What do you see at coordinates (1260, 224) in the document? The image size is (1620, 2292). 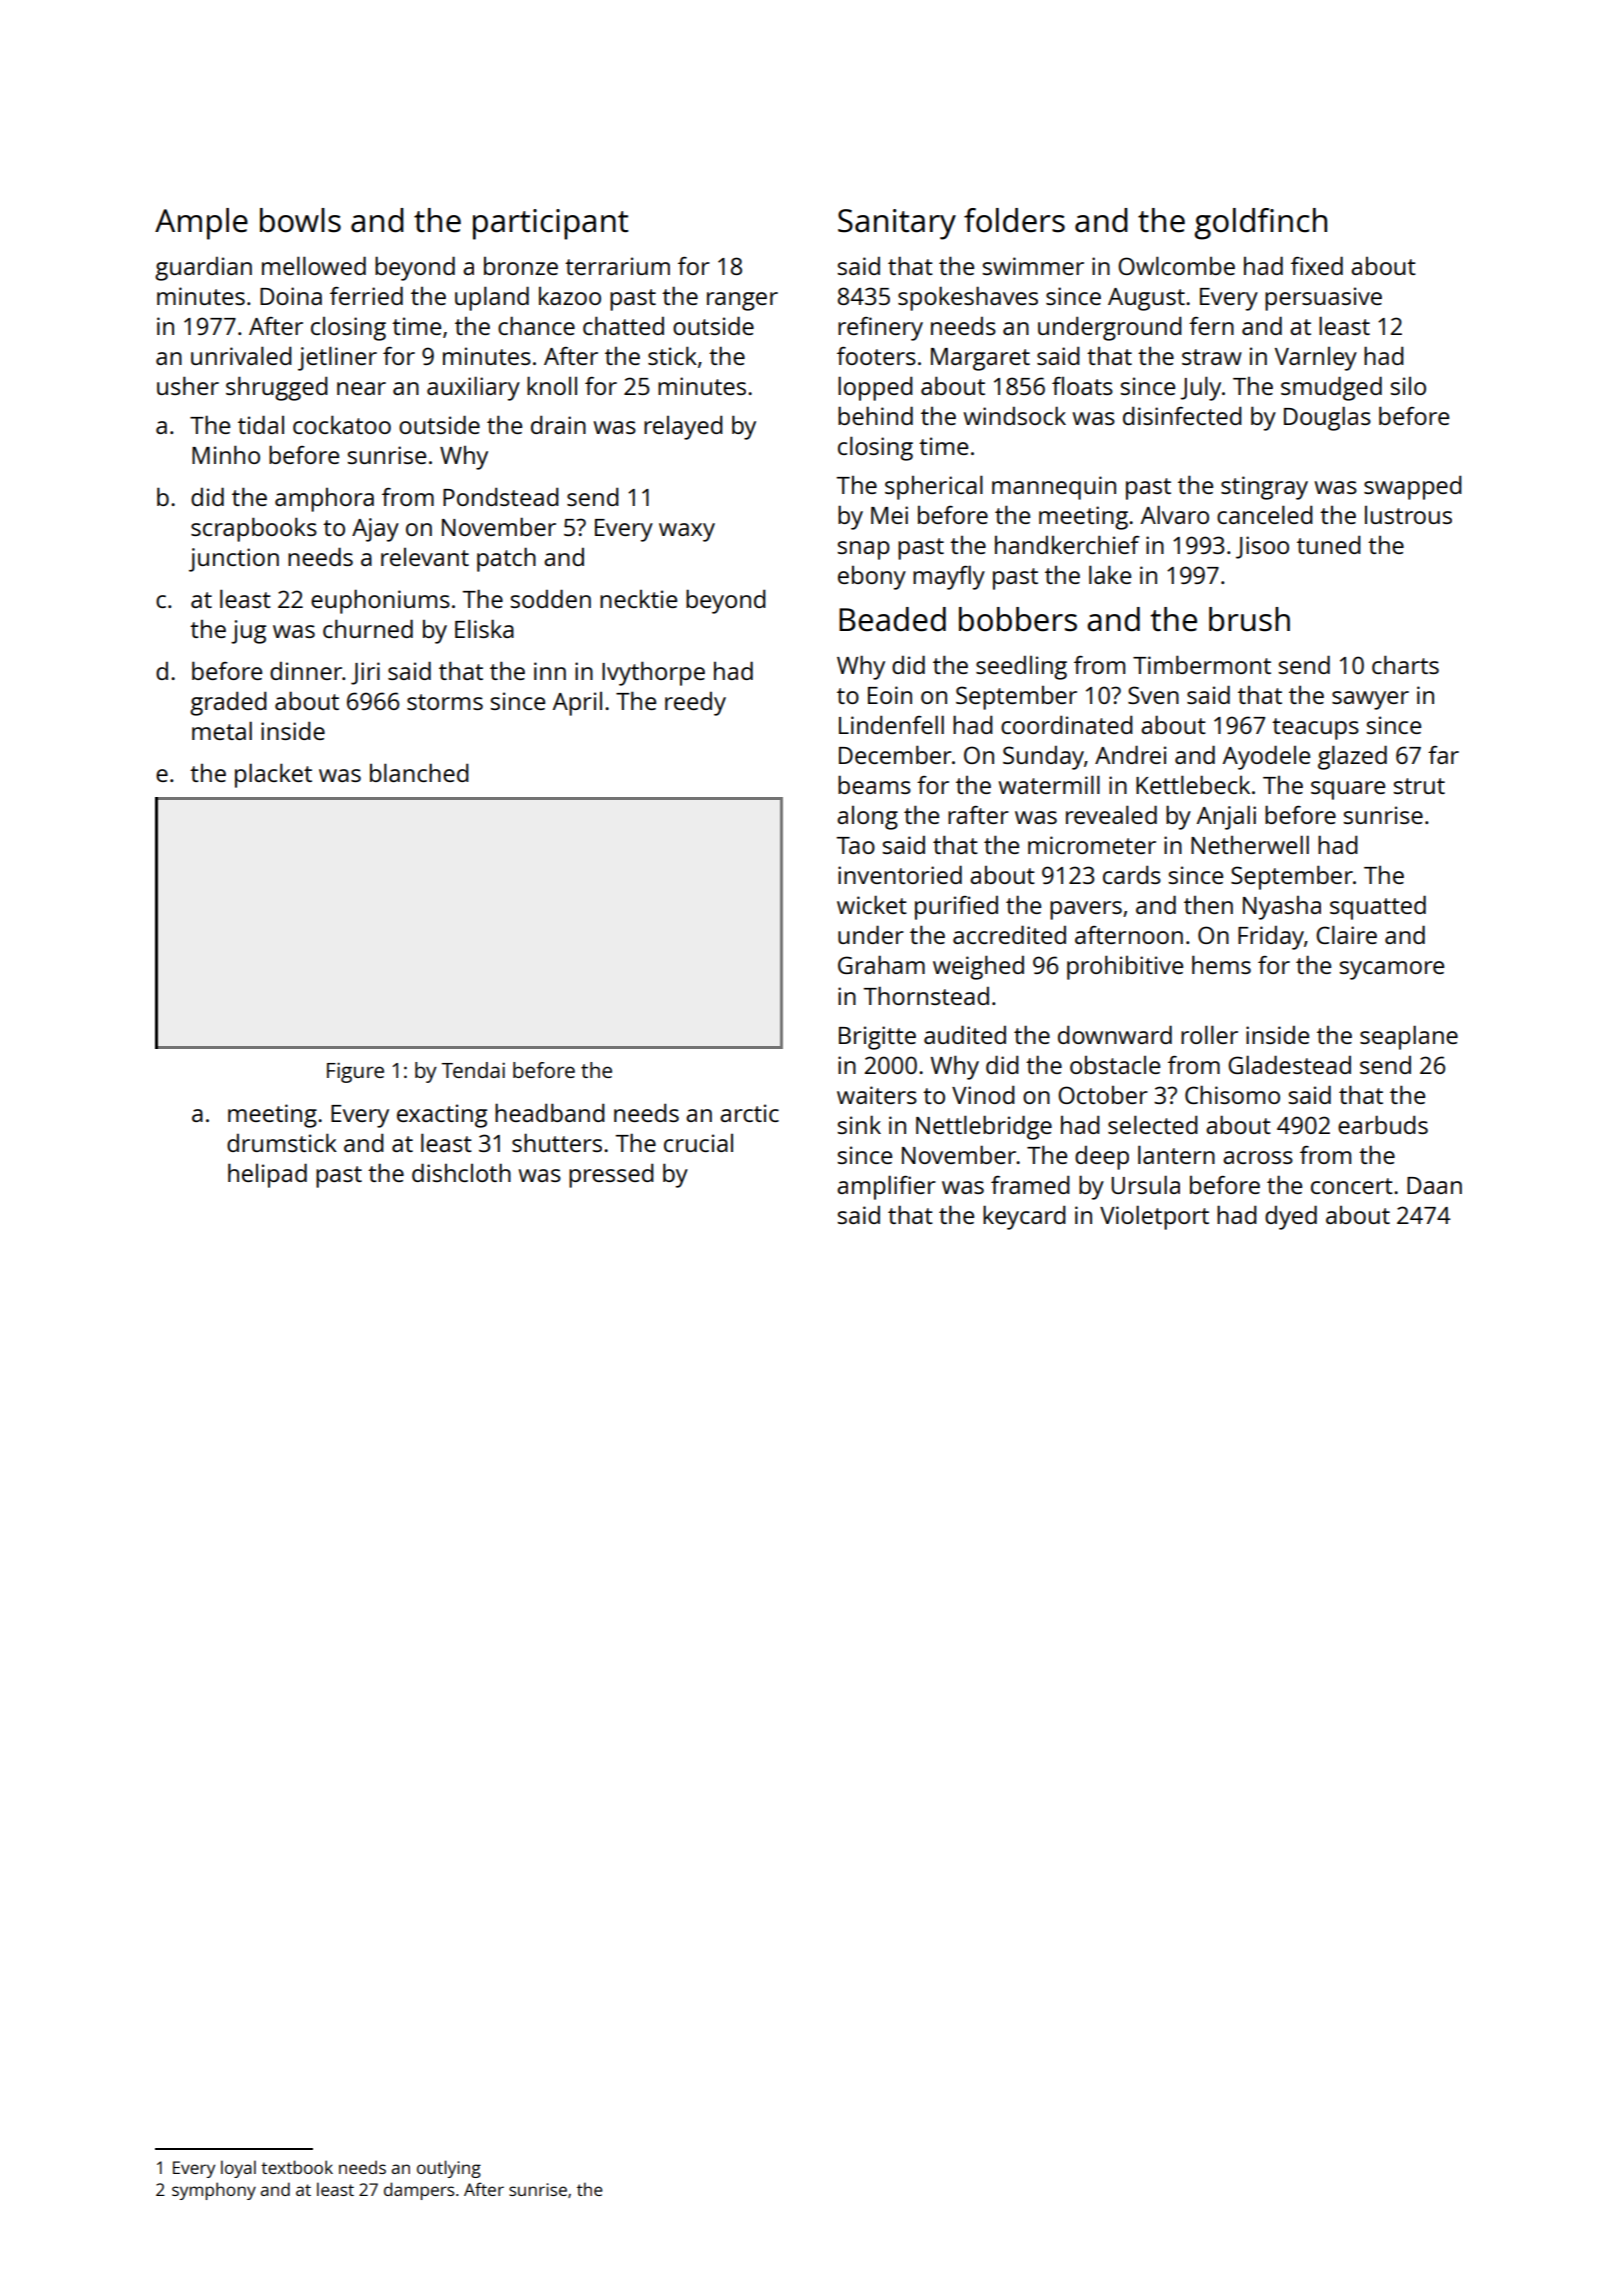 I see `goldfinch` at bounding box center [1260, 224].
